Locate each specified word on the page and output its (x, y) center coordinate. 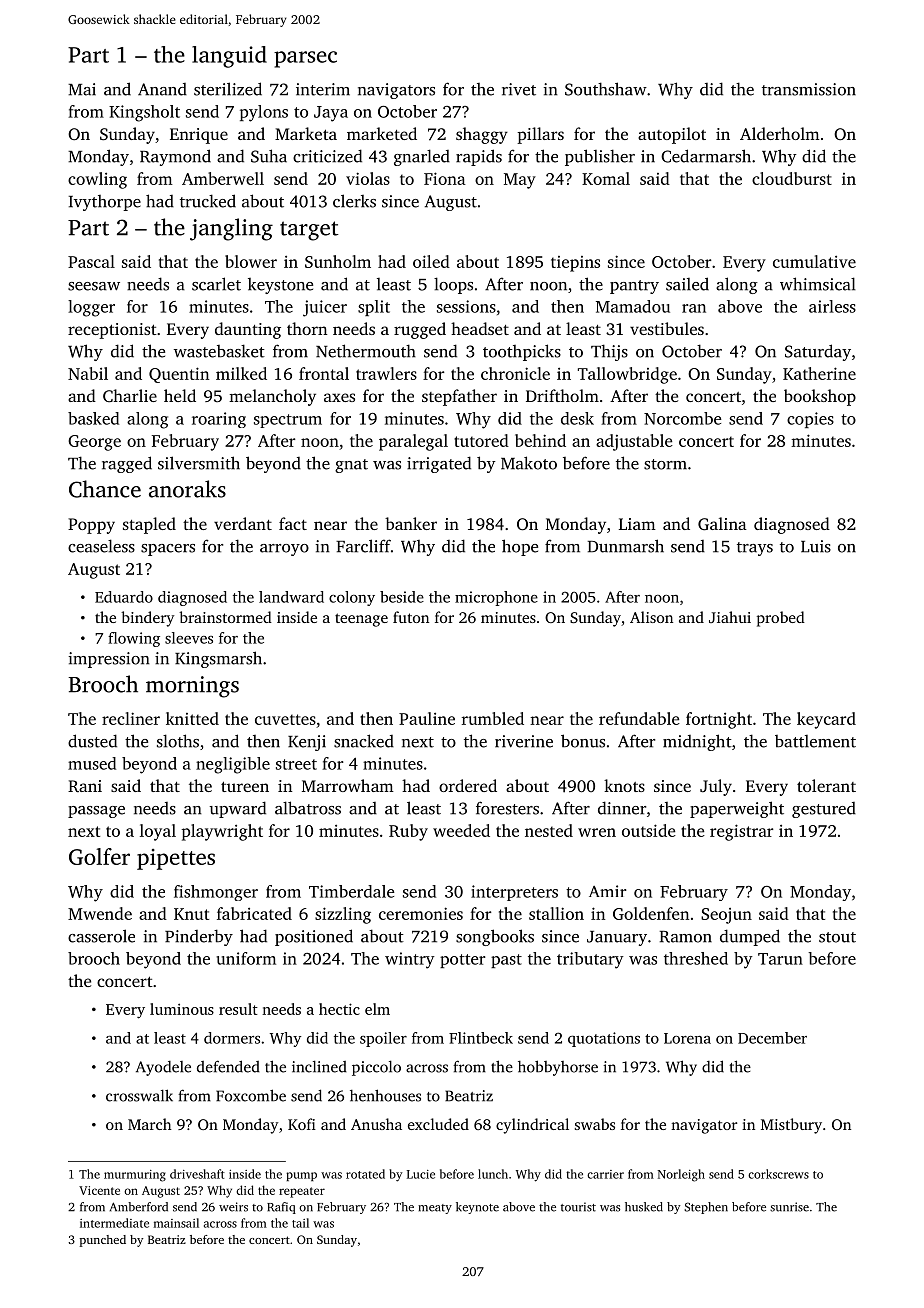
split (374, 308)
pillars (540, 135)
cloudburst (792, 178)
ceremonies (421, 913)
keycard (826, 720)
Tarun (780, 959)
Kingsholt (144, 113)
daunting (248, 330)
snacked (364, 741)
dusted (92, 741)
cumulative (814, 261)
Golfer (99, 856)
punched (103, 1241)
